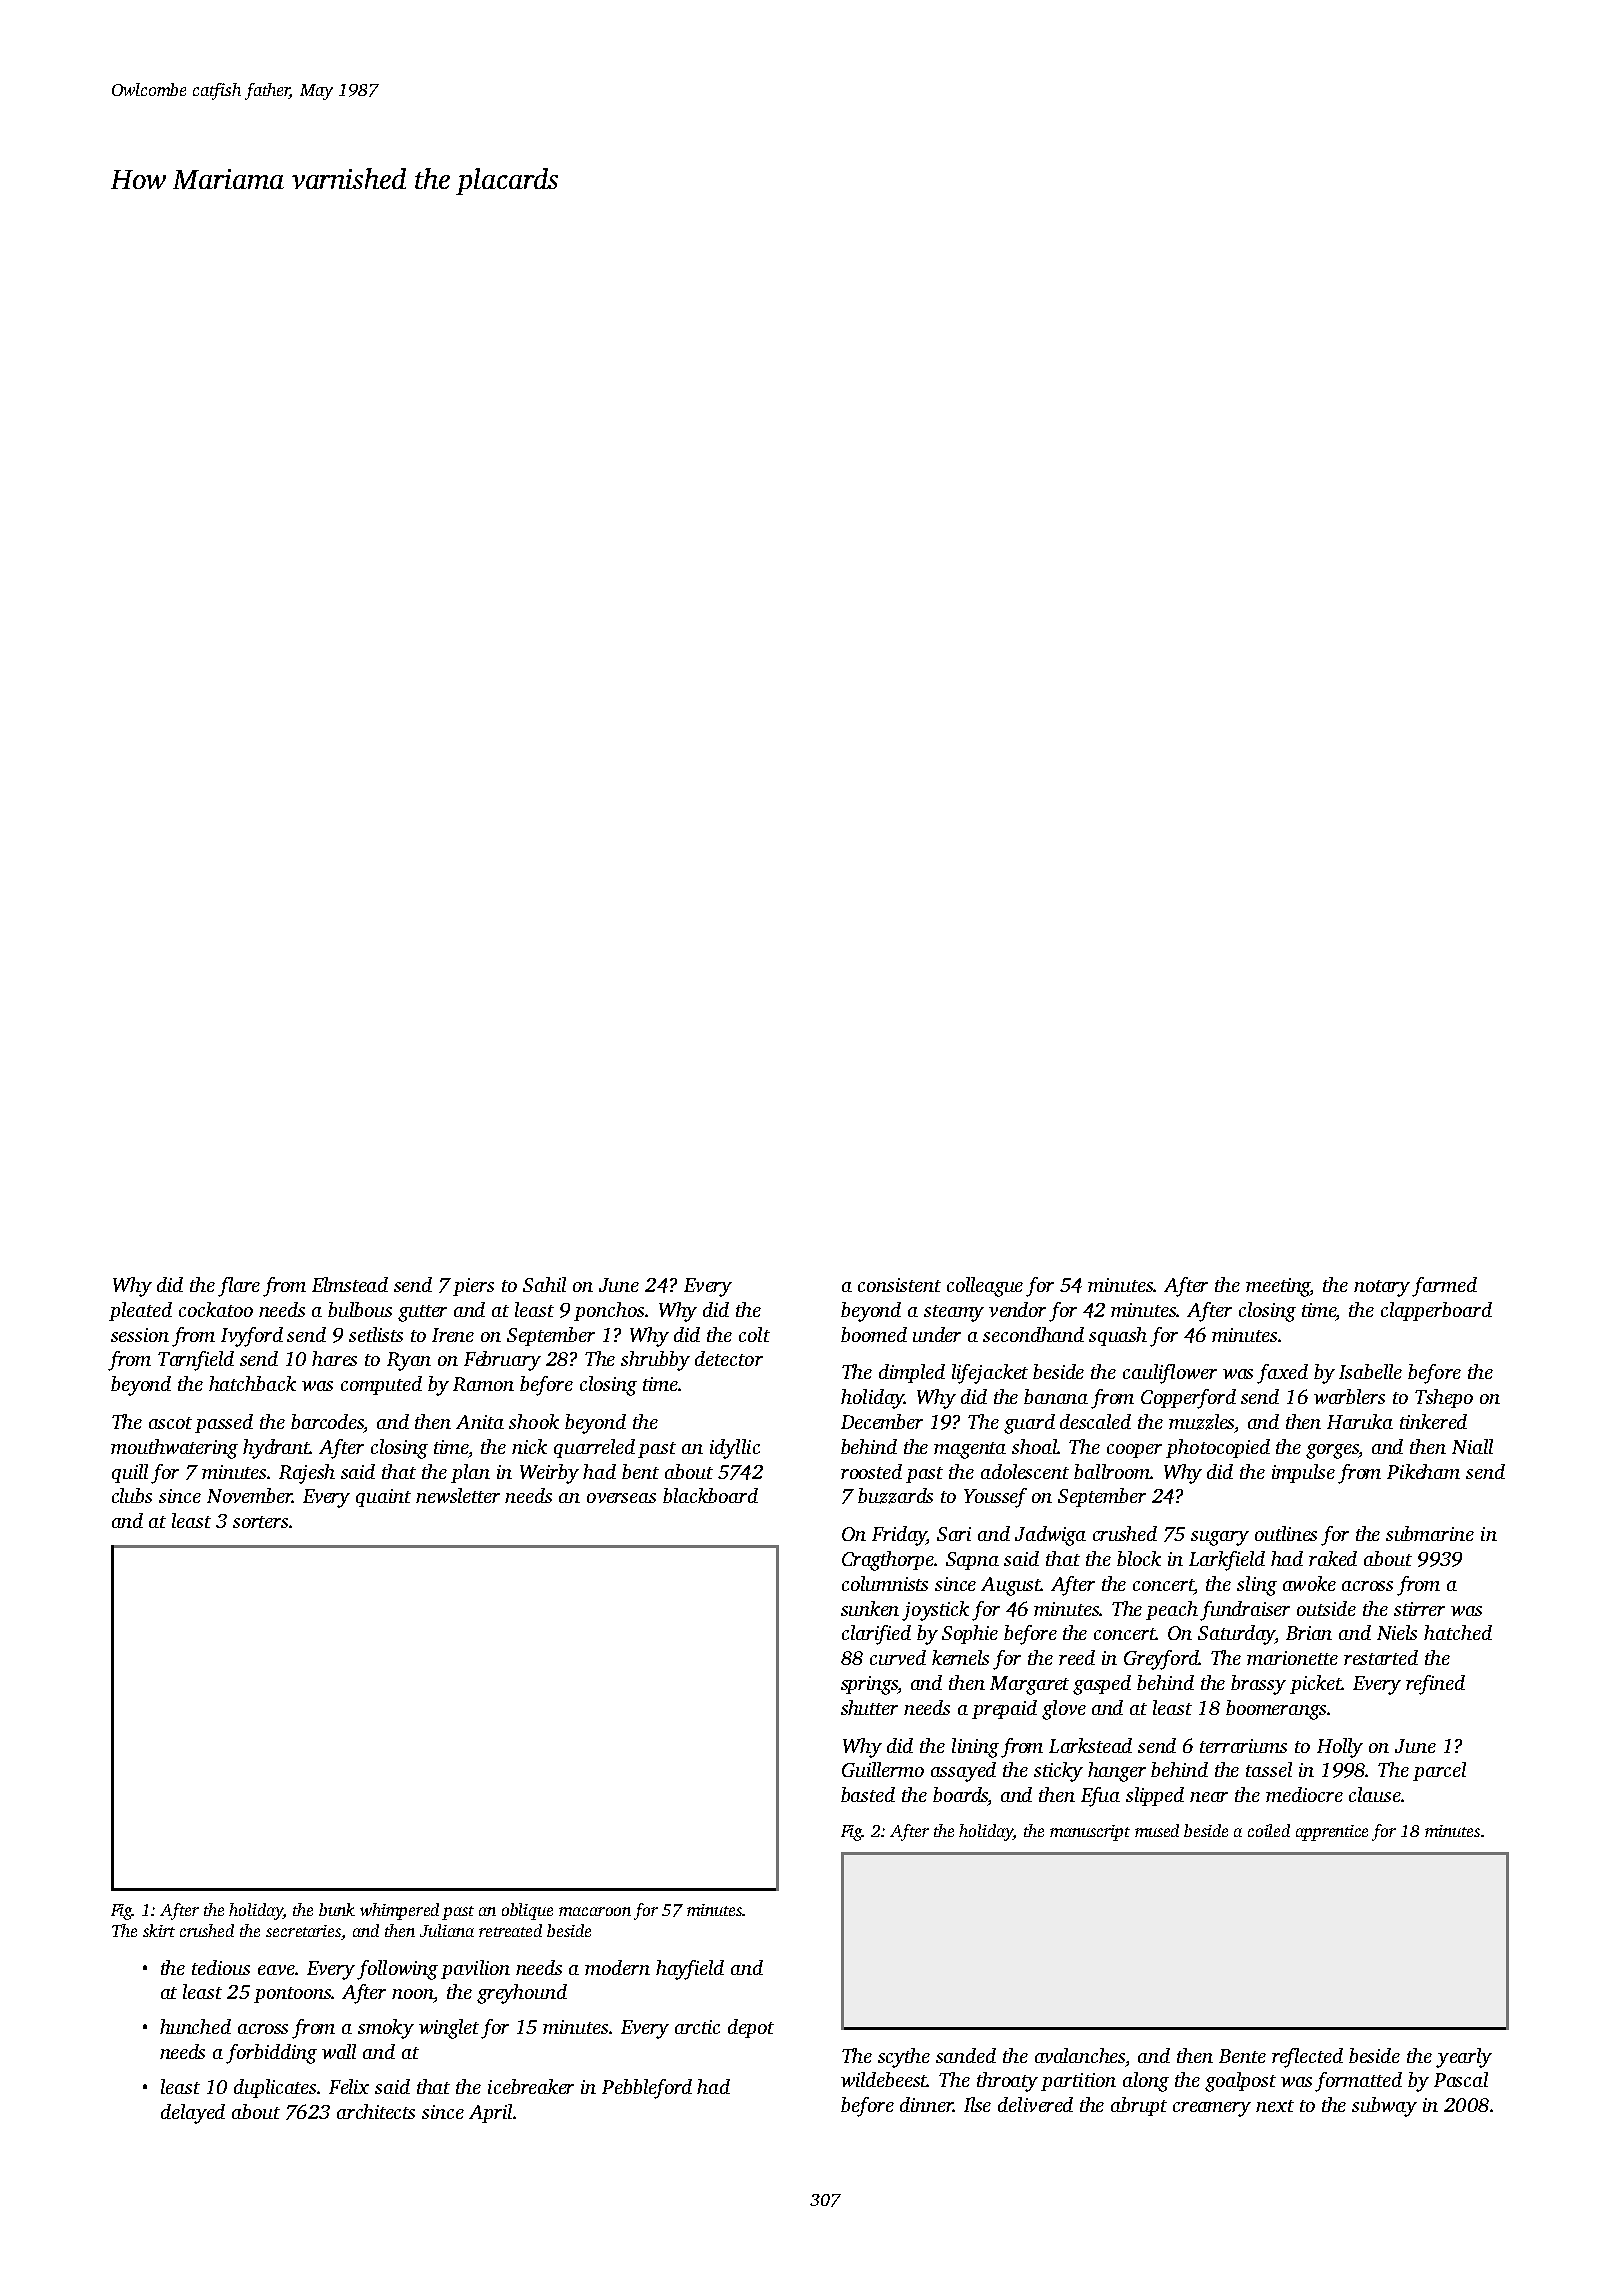 The image size is (1620, 2292). Describe the element at coordinates (376, 2111) in the screenshot. I see `architects` at that location.
